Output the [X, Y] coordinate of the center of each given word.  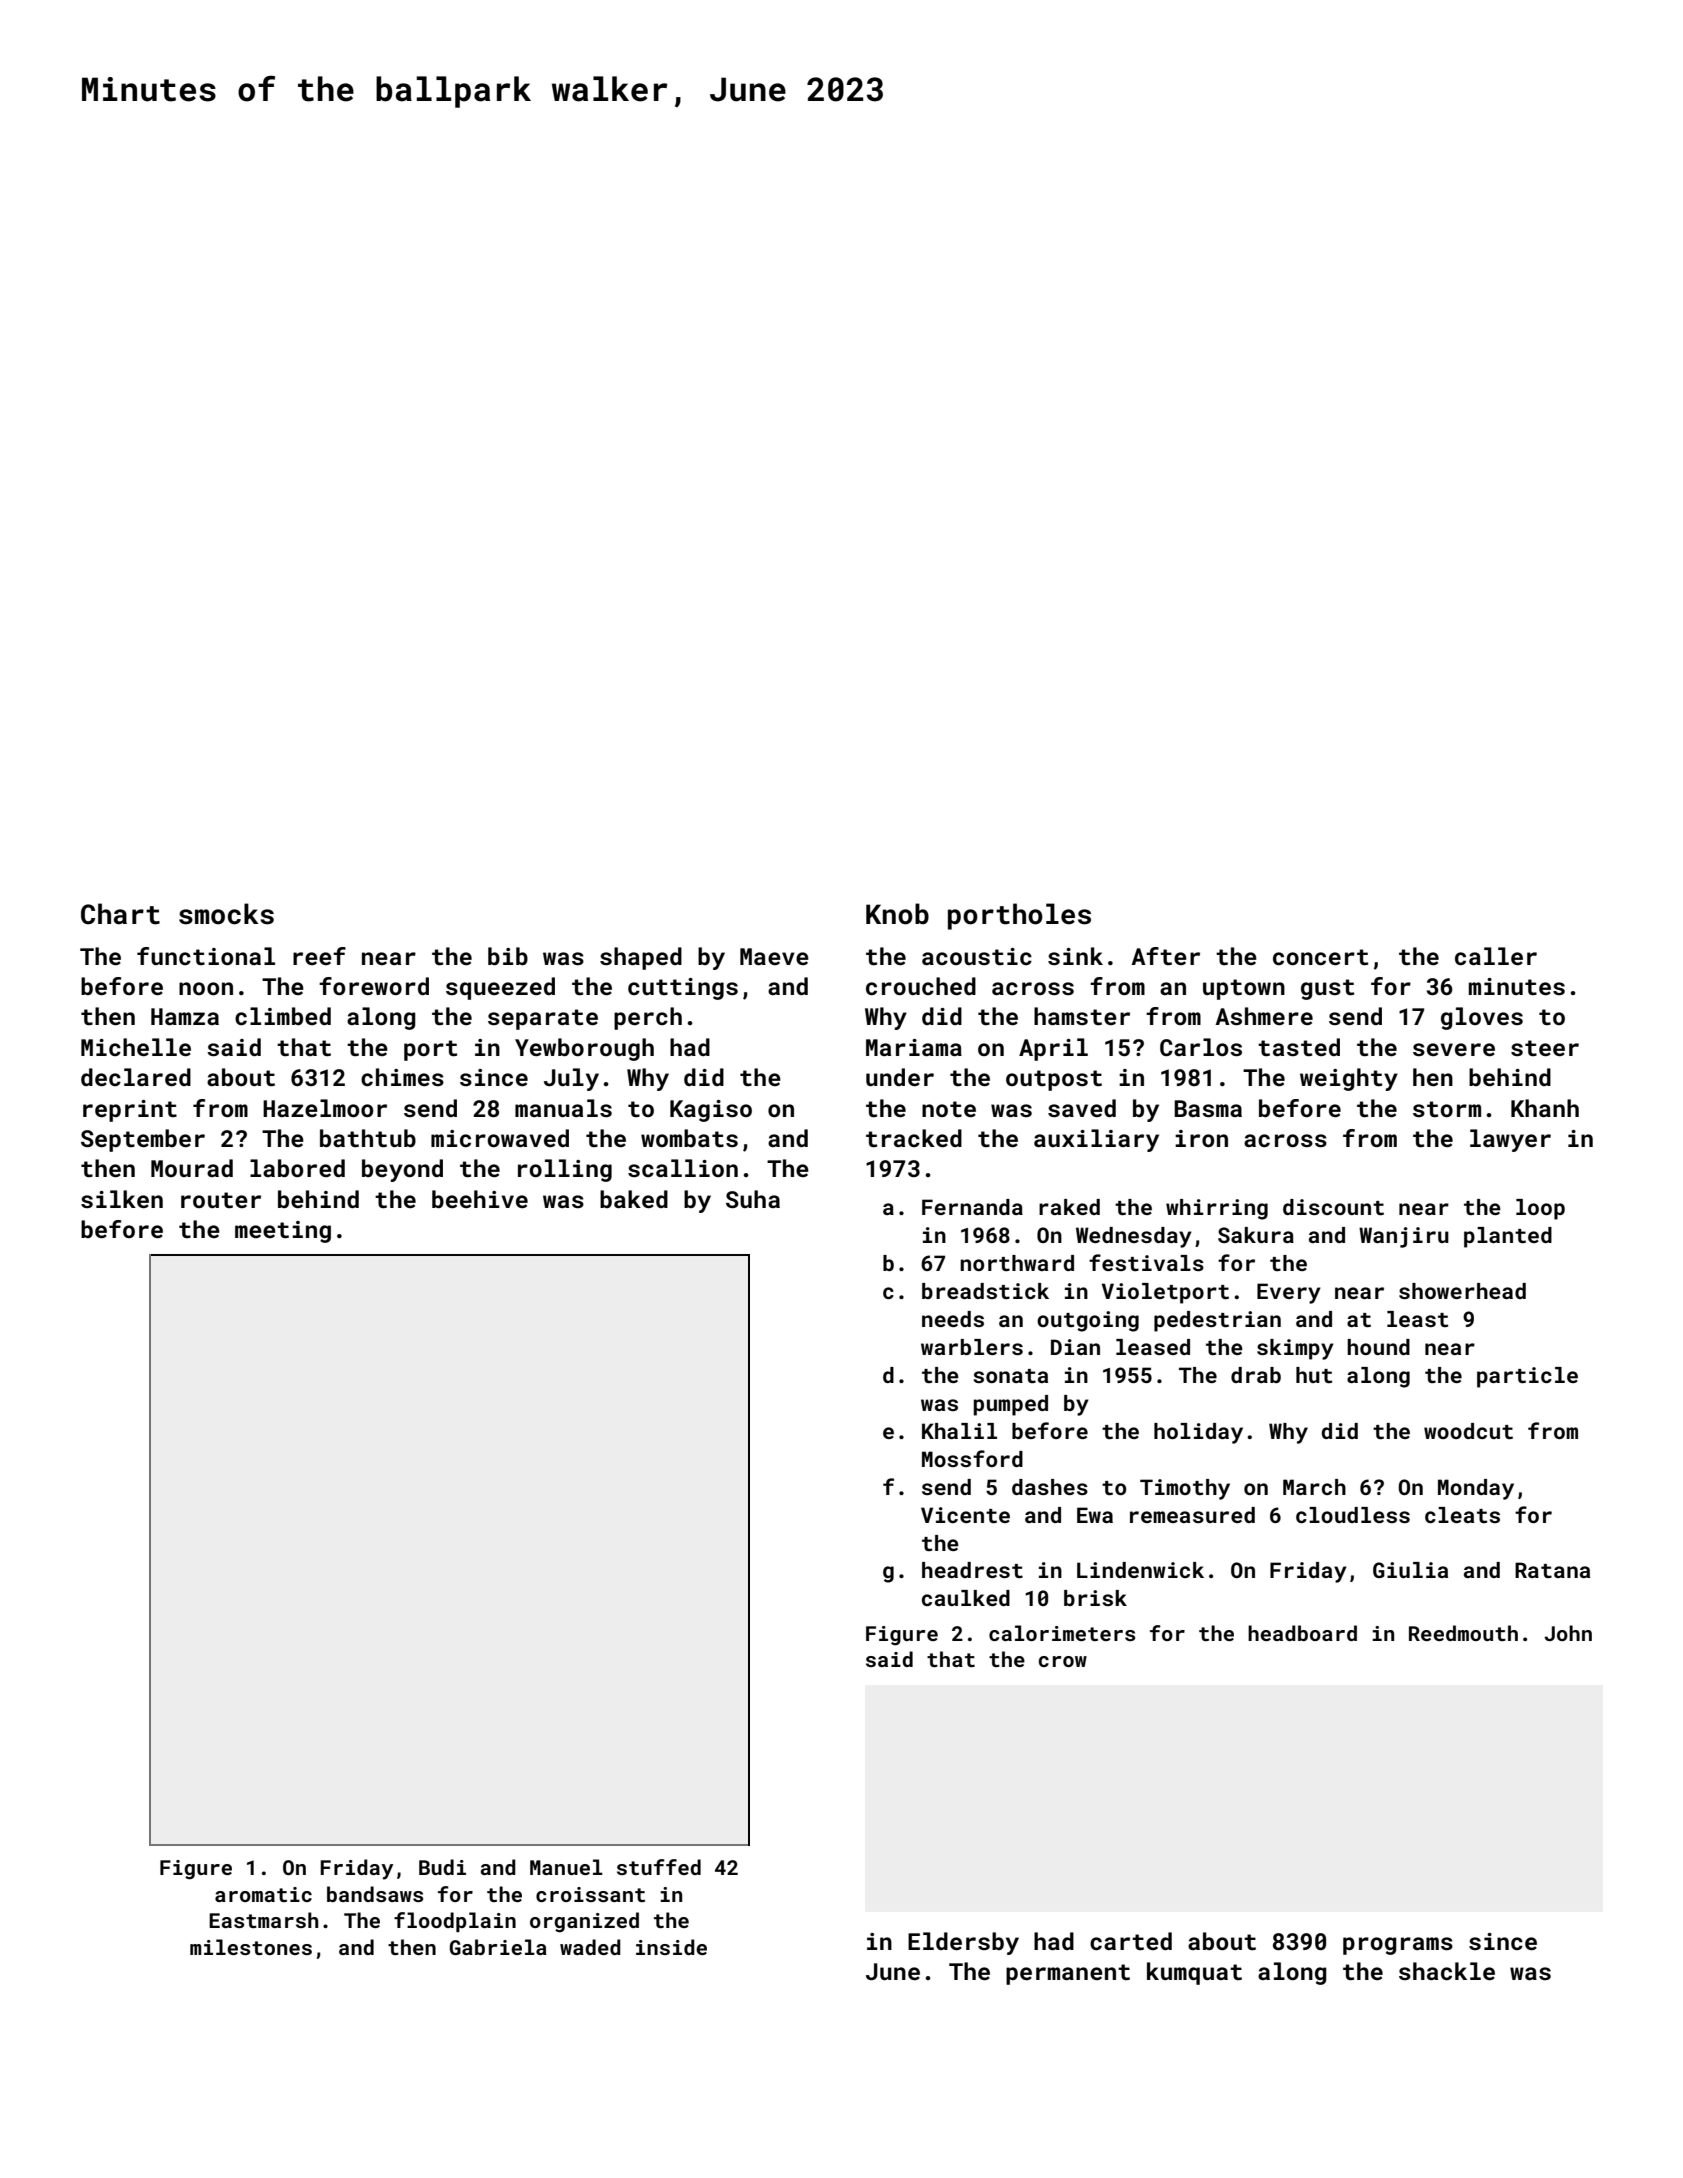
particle [1527, 1377]
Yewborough [584, 1049]
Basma [1208, 1108]
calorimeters [1062, 1633]
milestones [251, 1947]
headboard [1302, 1633]
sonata [1010, 1376]
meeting [283, 1232]
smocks [226, 914]
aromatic [263, 1894]
